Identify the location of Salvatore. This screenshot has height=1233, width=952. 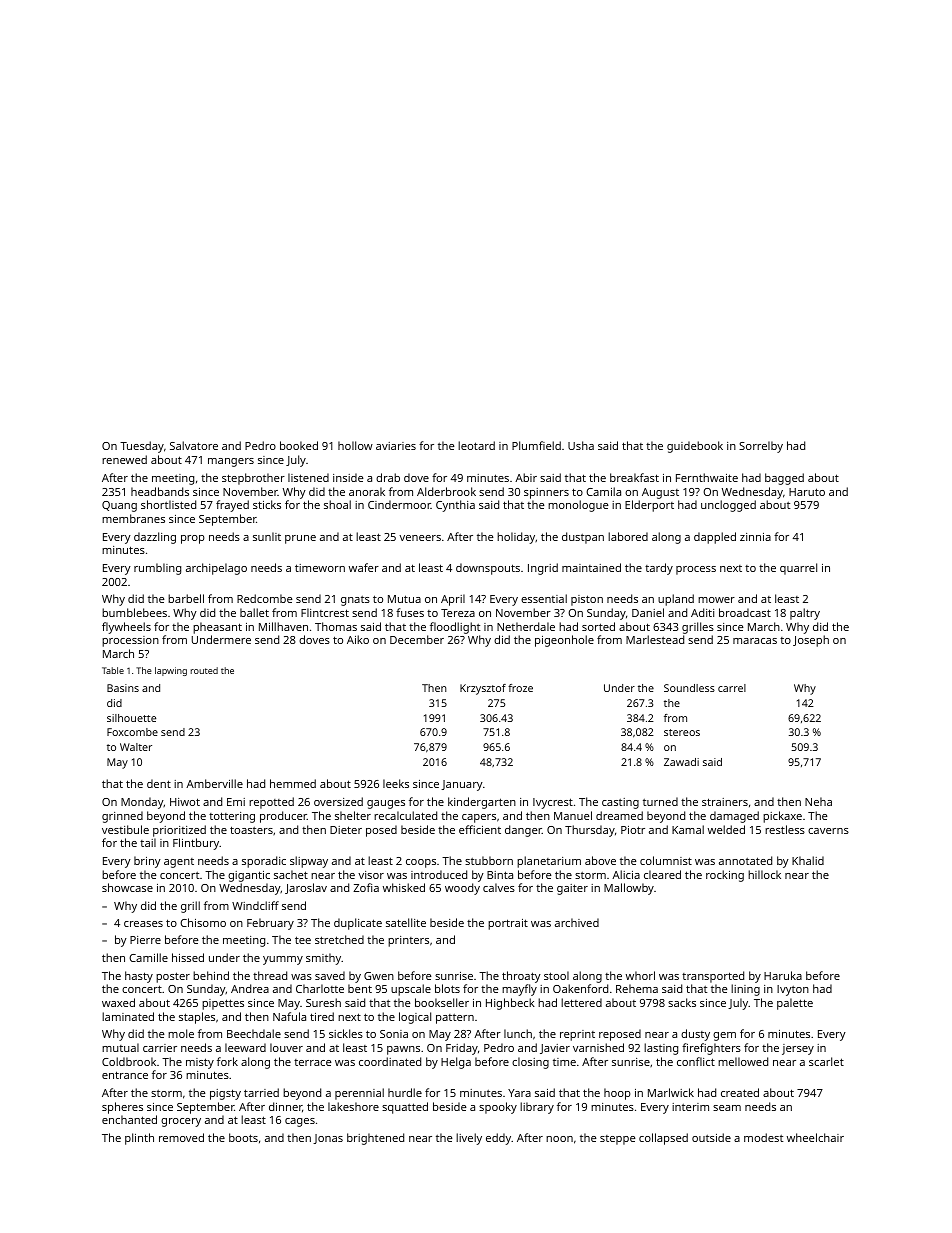
(194, 445).
